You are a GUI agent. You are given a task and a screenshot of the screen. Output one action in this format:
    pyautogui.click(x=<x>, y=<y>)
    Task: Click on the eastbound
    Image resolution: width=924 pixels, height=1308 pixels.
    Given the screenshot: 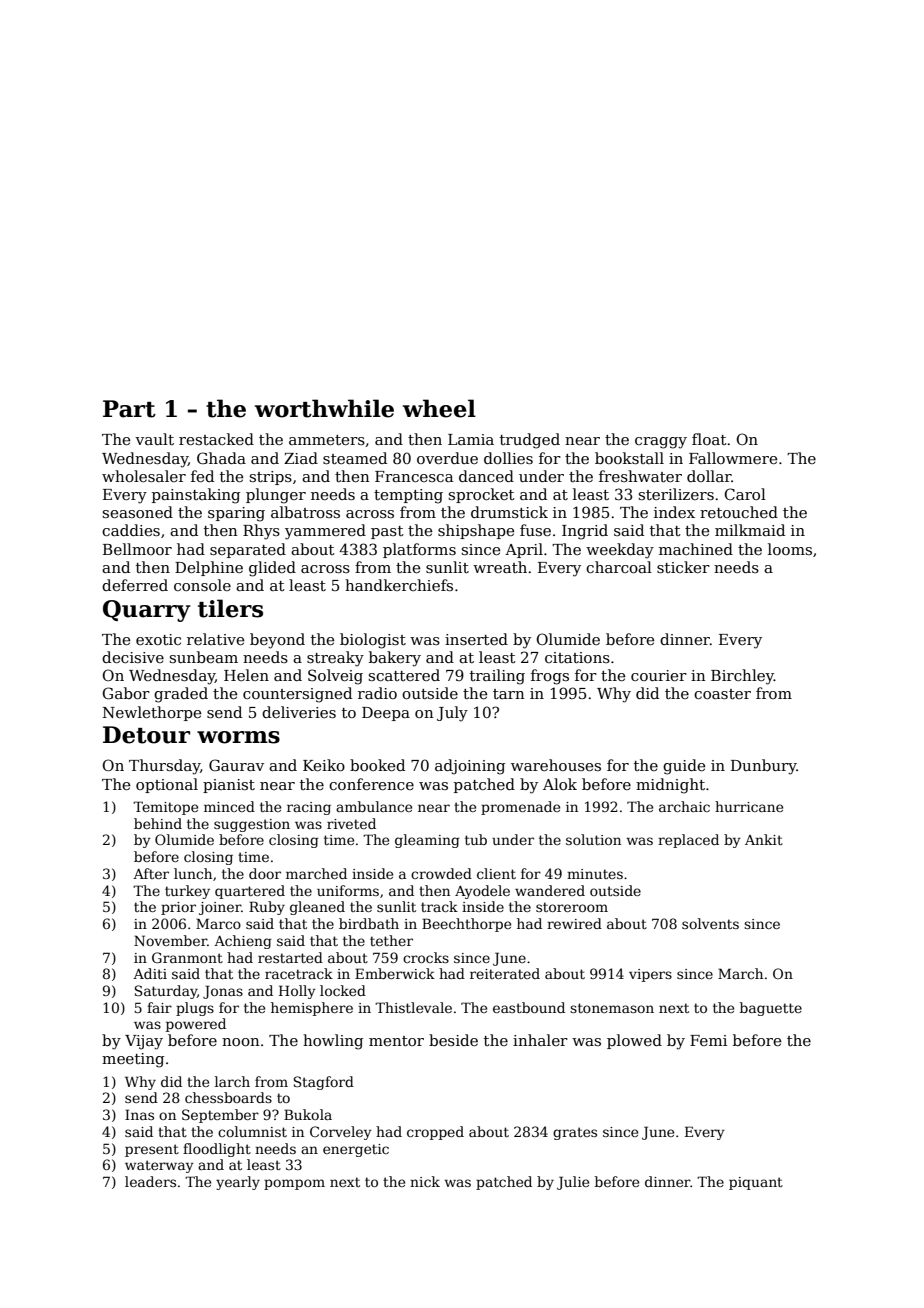 What is the action you would take?
    pyautogui.click(x=529, y=1007)
